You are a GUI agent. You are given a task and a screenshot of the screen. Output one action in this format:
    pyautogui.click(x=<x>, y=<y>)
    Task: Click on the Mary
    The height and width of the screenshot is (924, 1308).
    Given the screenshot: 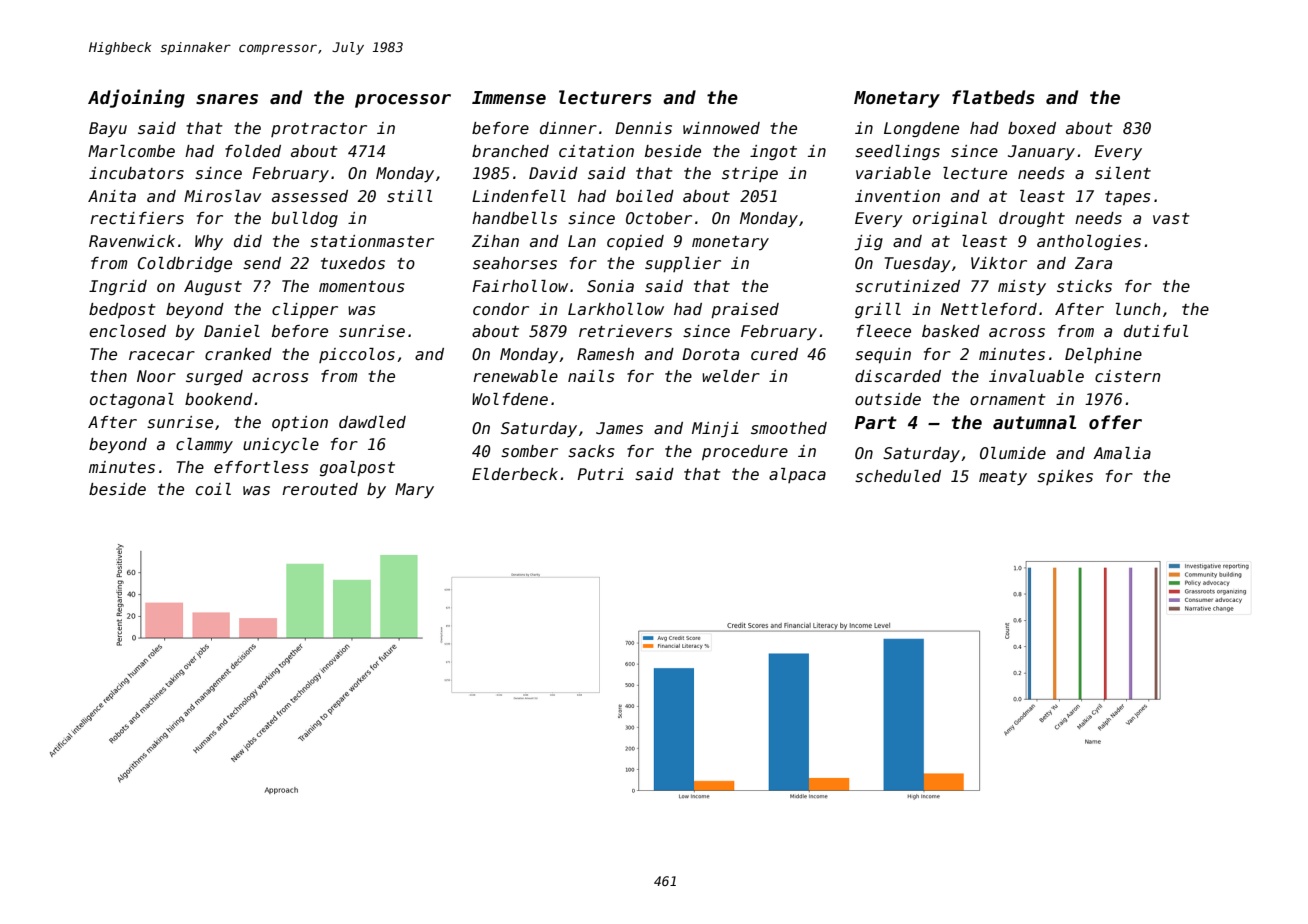 What is the action you would take?
    pyautogui.click(x=414, y=490)
